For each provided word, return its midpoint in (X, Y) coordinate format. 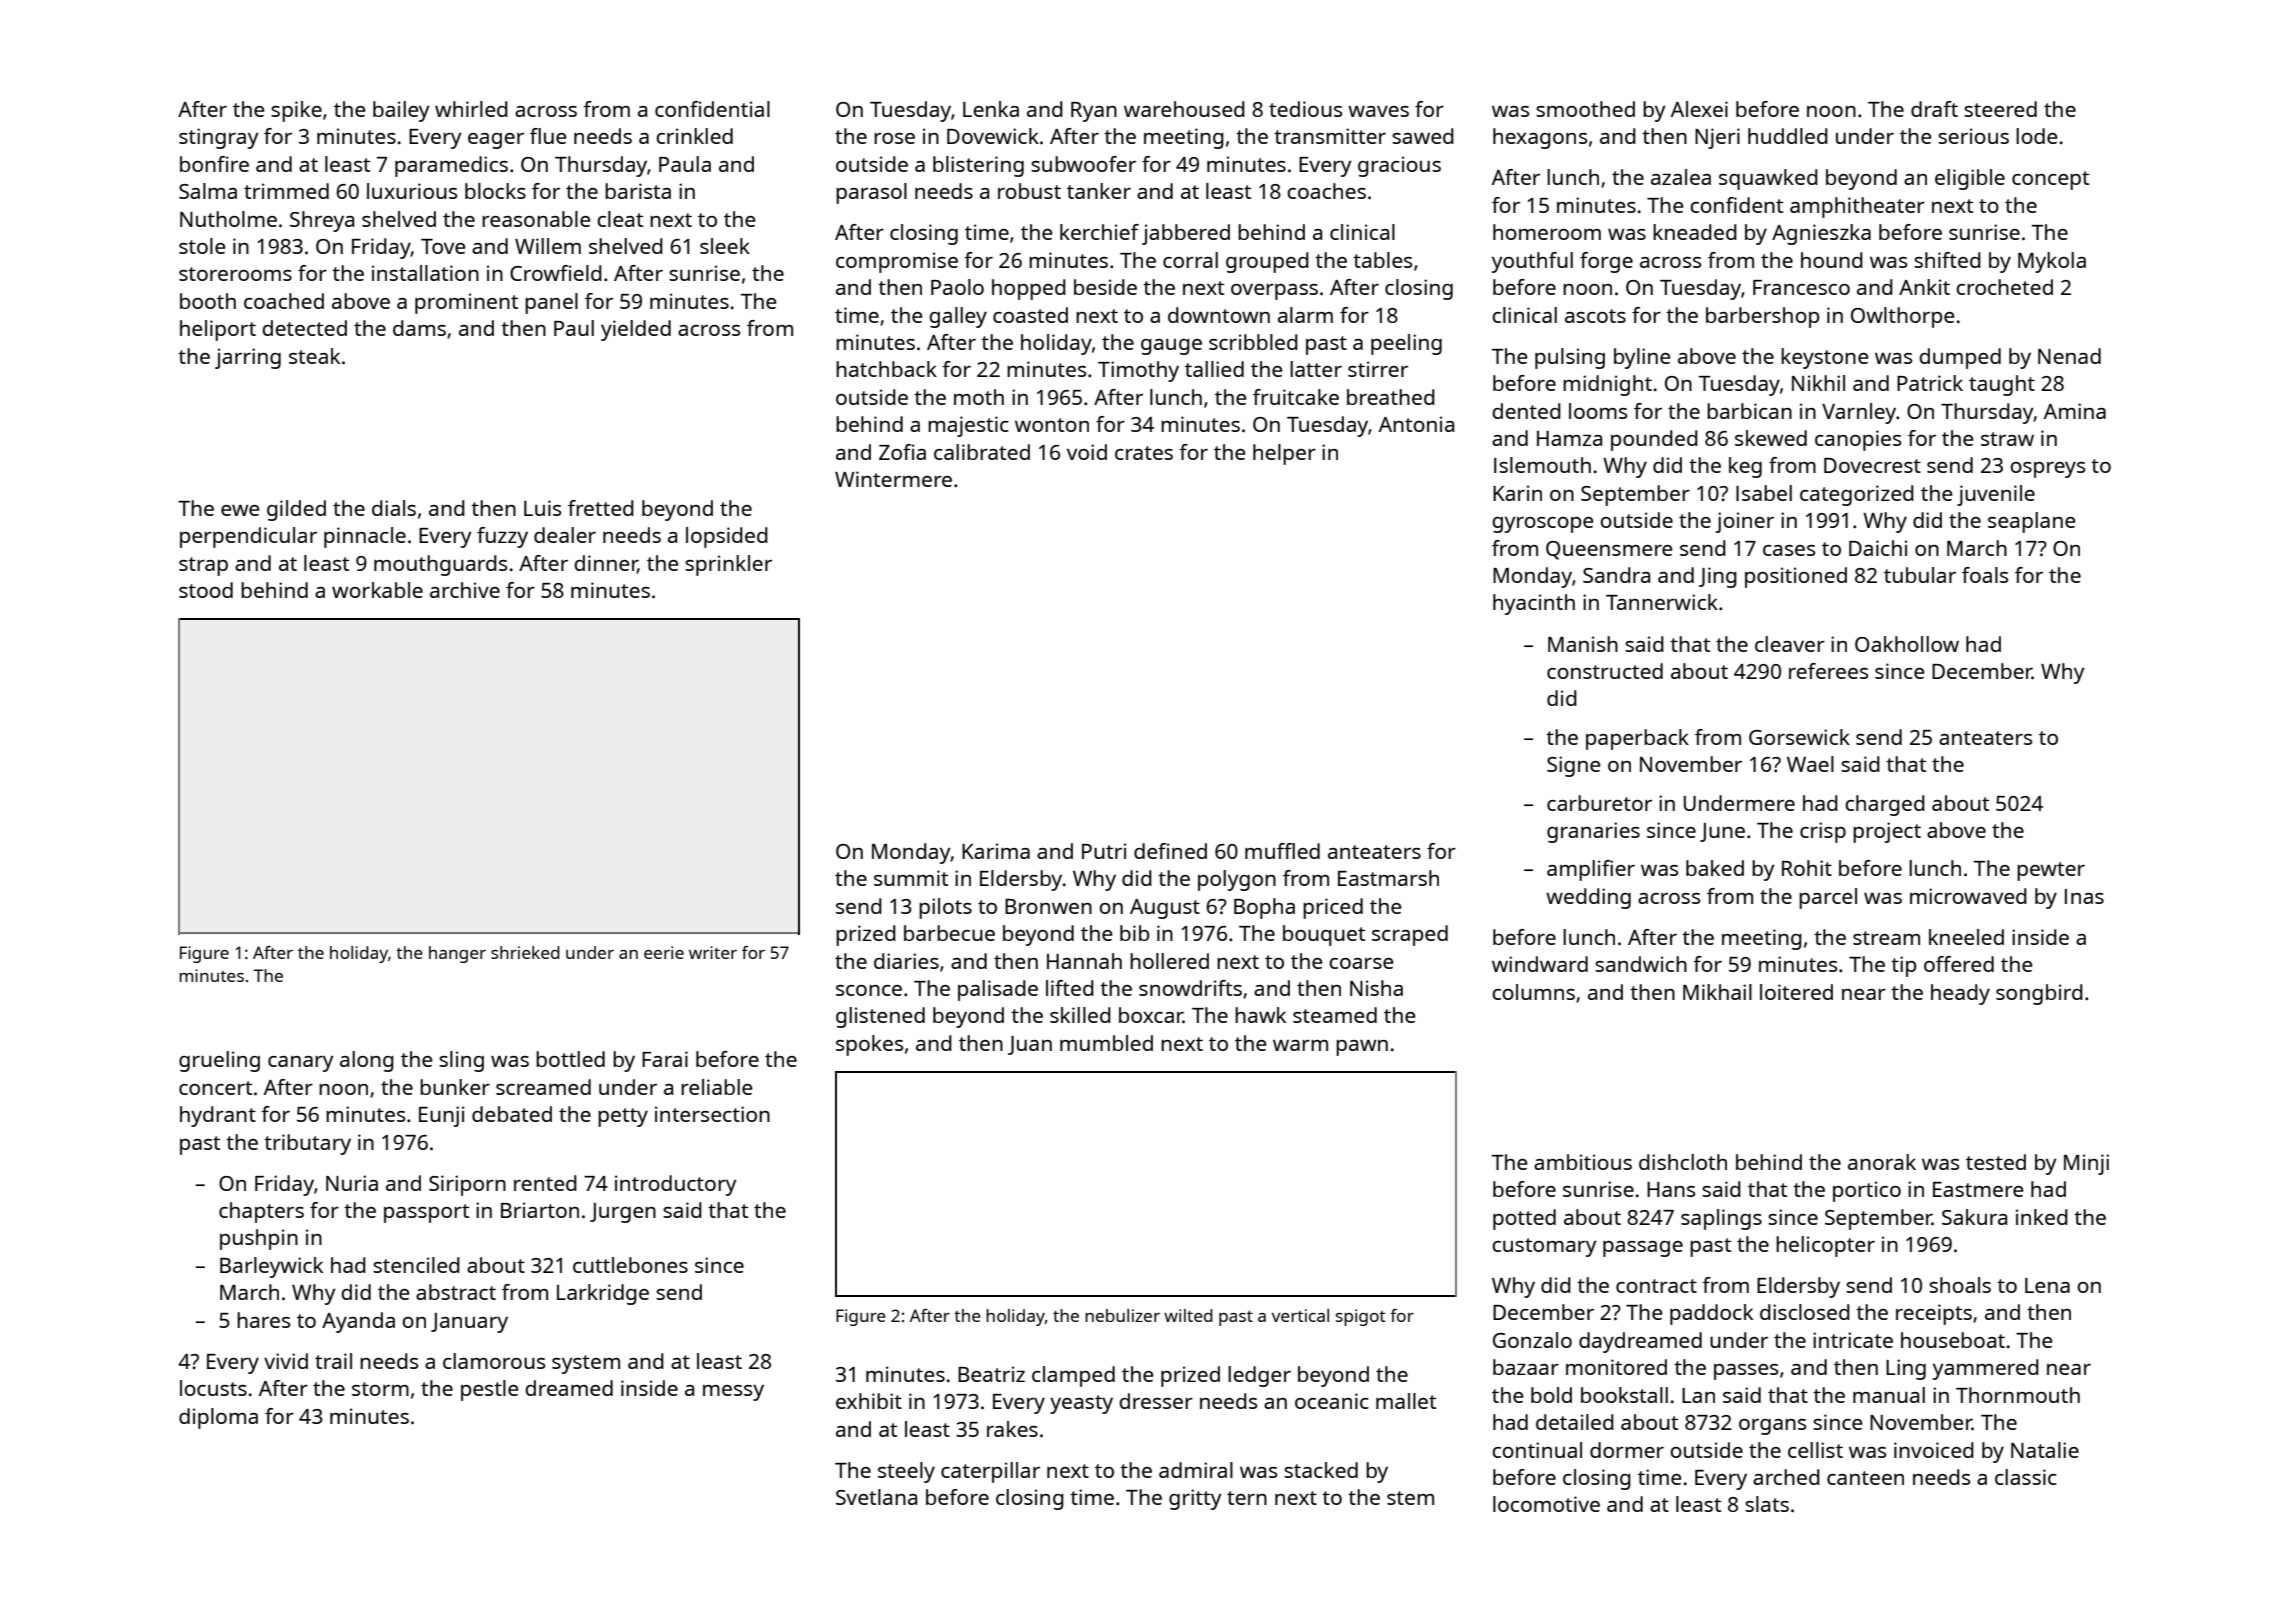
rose (894, 138)
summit (911, 878)
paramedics (451, 166)
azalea (1681, 177)
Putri (1104, 851)
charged (1885, 805)
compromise (897, 262)
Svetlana (876, 1497)
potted (1524, 1219)
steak (314, 356)
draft (1934, 109)
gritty (1195, 1499)
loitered (1796, 992)
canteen (1865, 1478)
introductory (676, 1185)
